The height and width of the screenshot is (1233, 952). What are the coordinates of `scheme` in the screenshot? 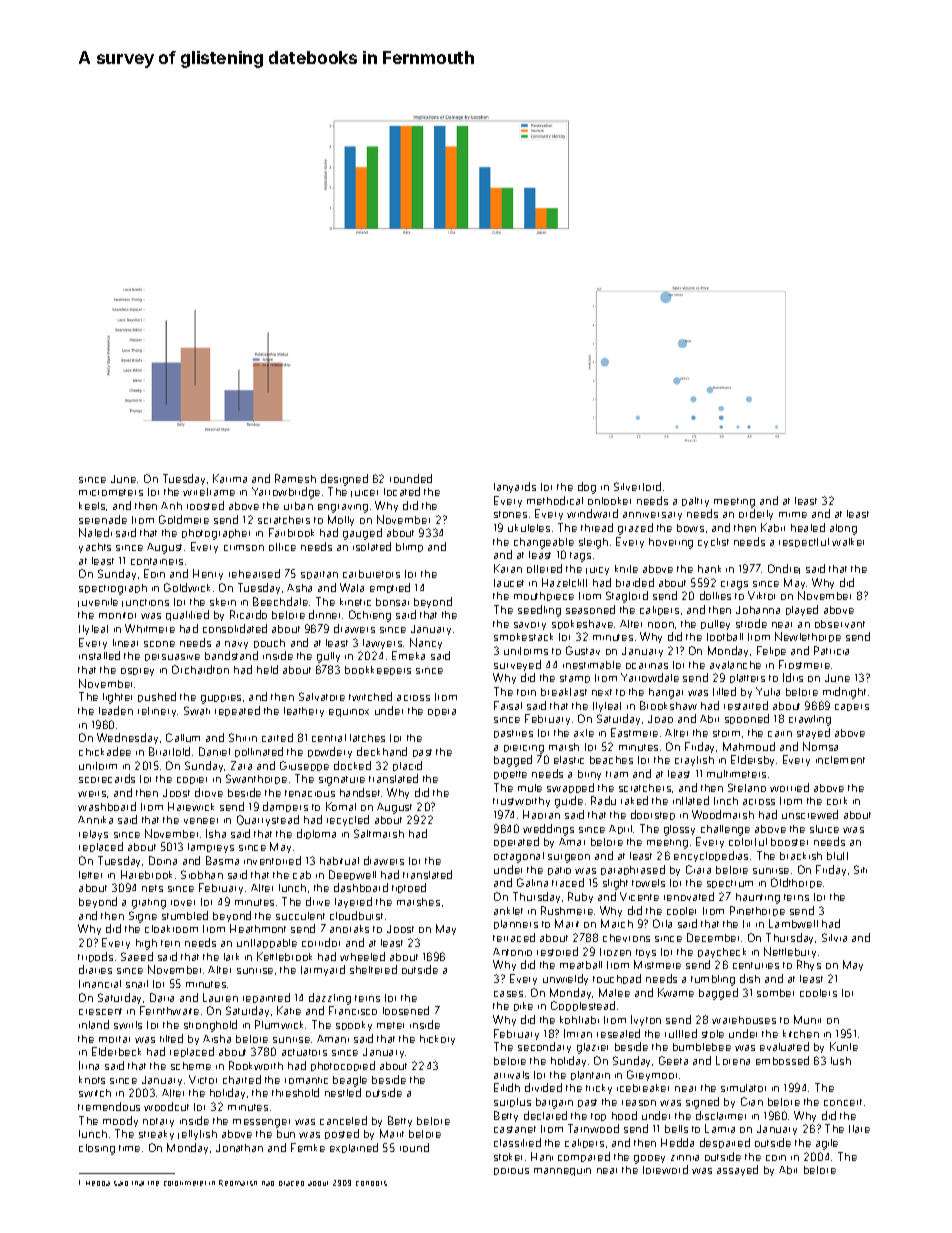 It's located at (191, 1066).
